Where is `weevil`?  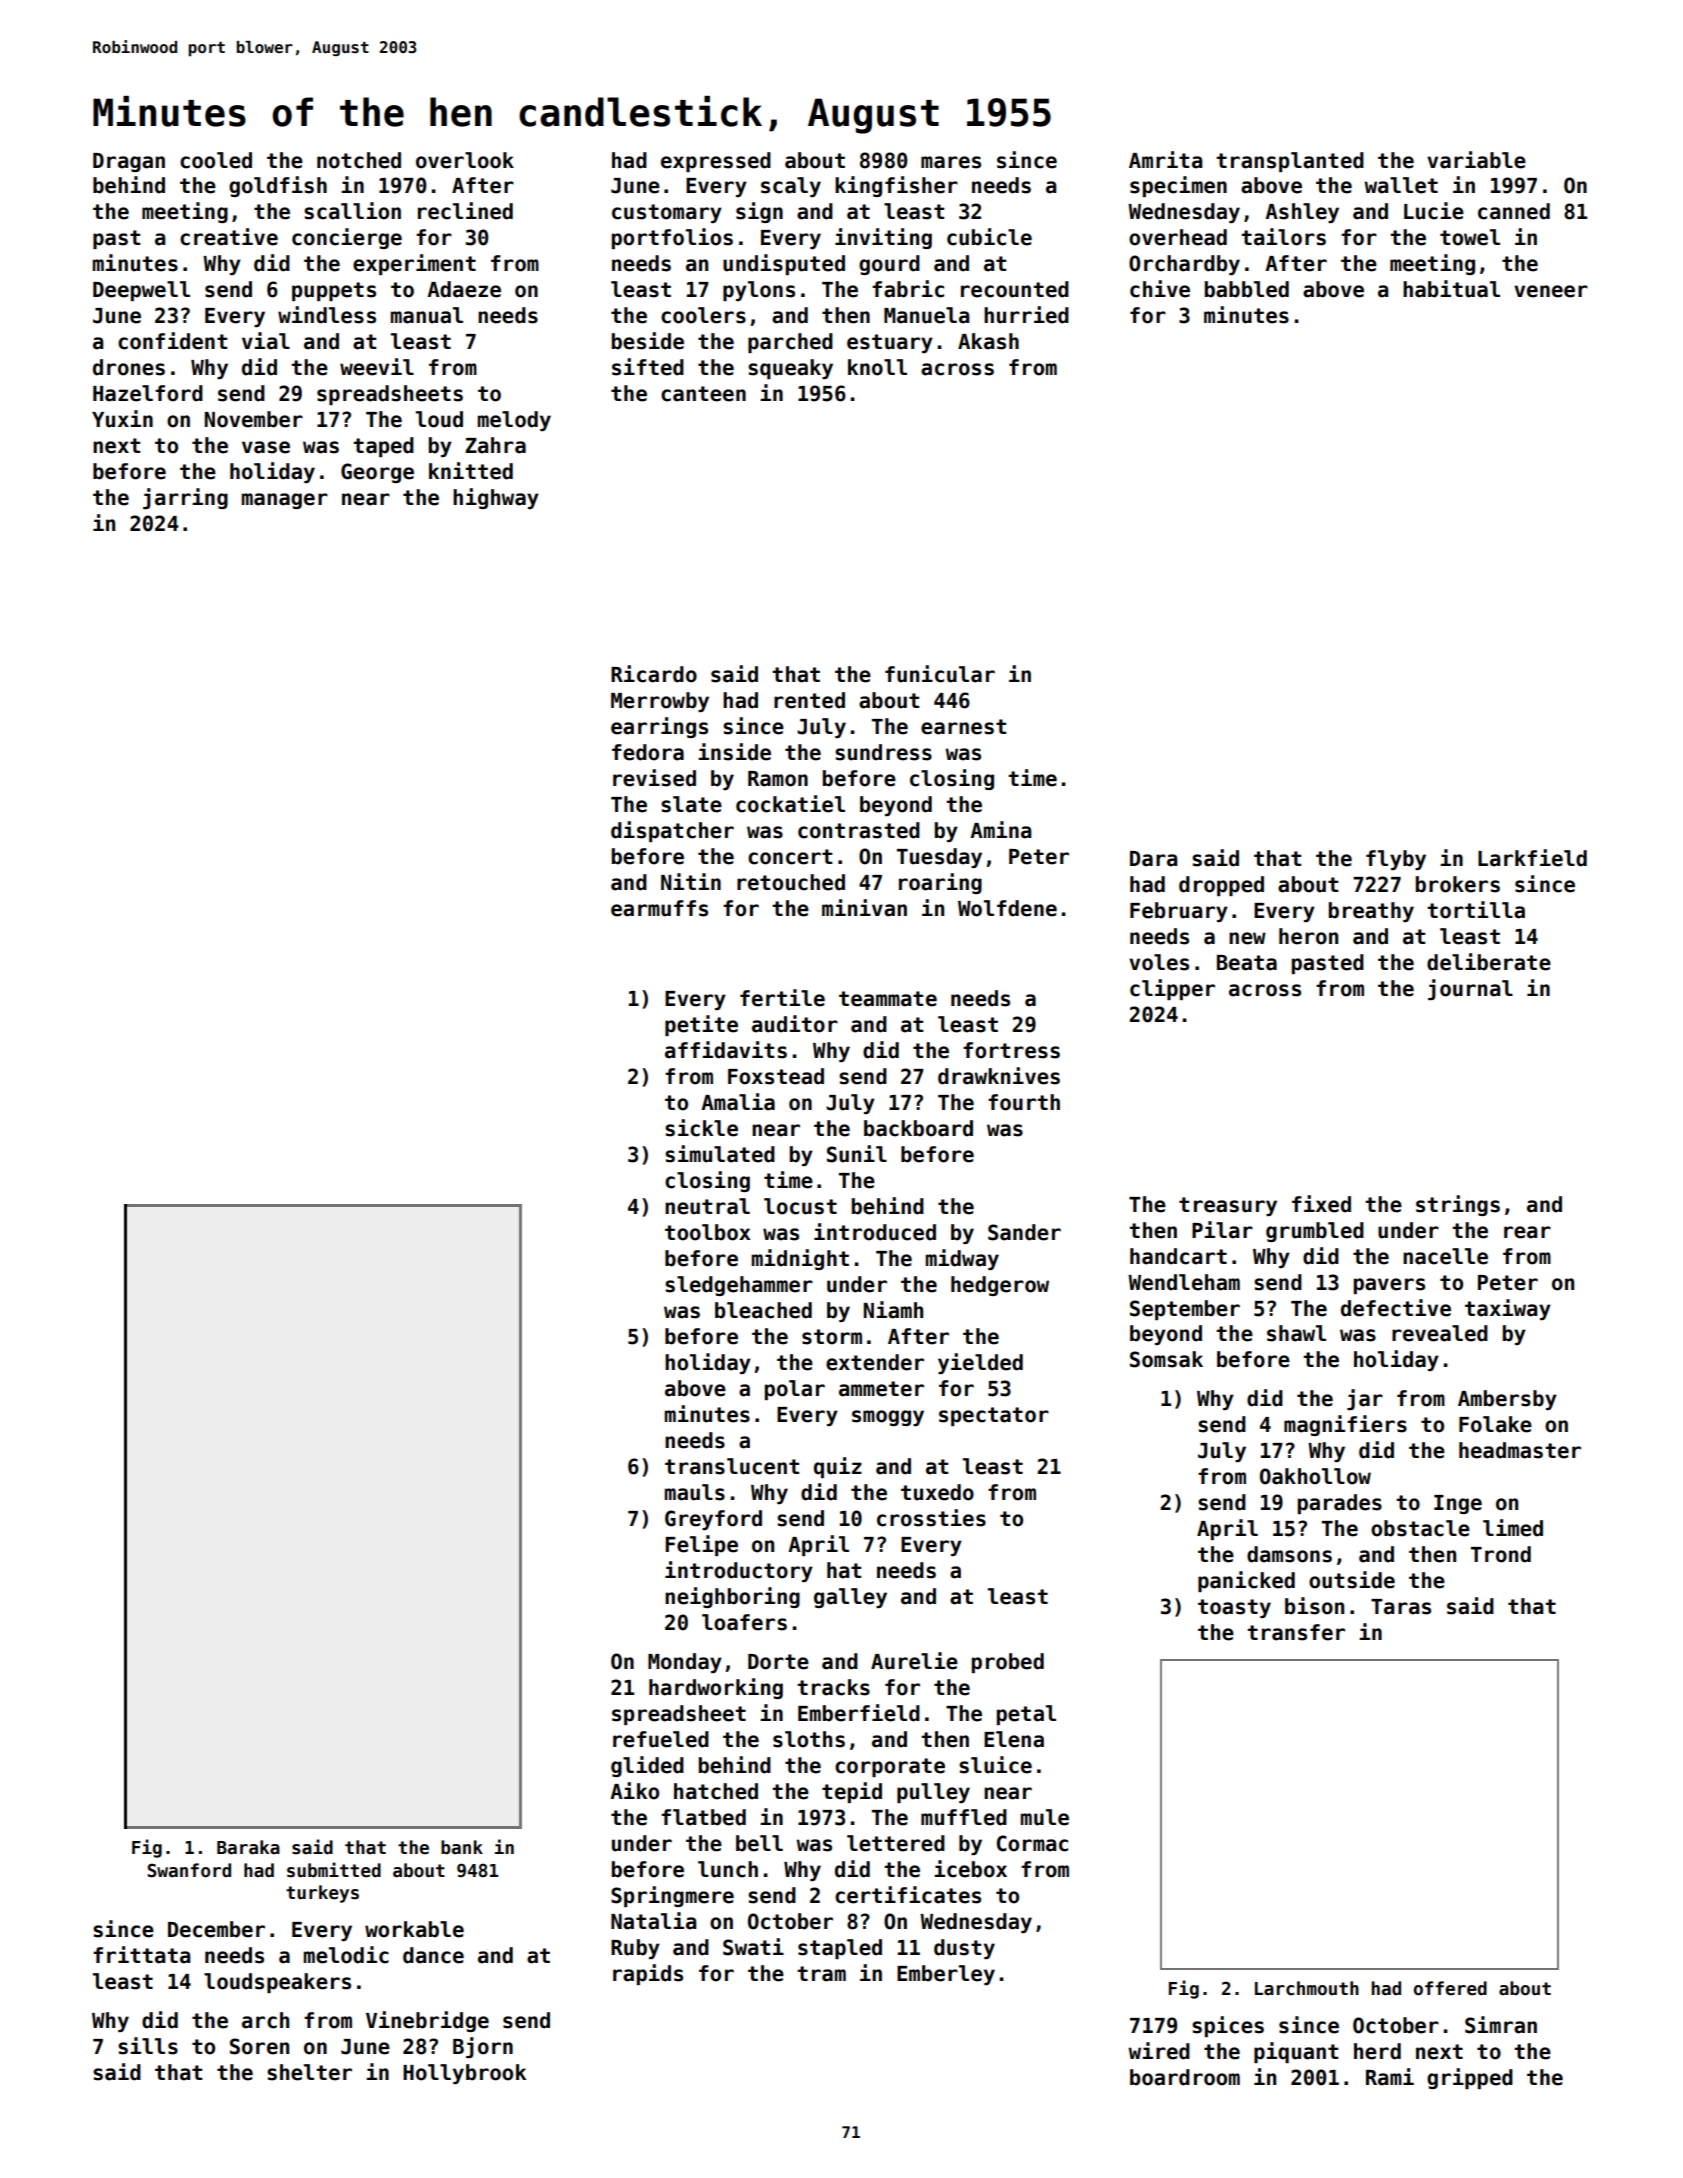
weevil is located at coordinates (377, 367).
